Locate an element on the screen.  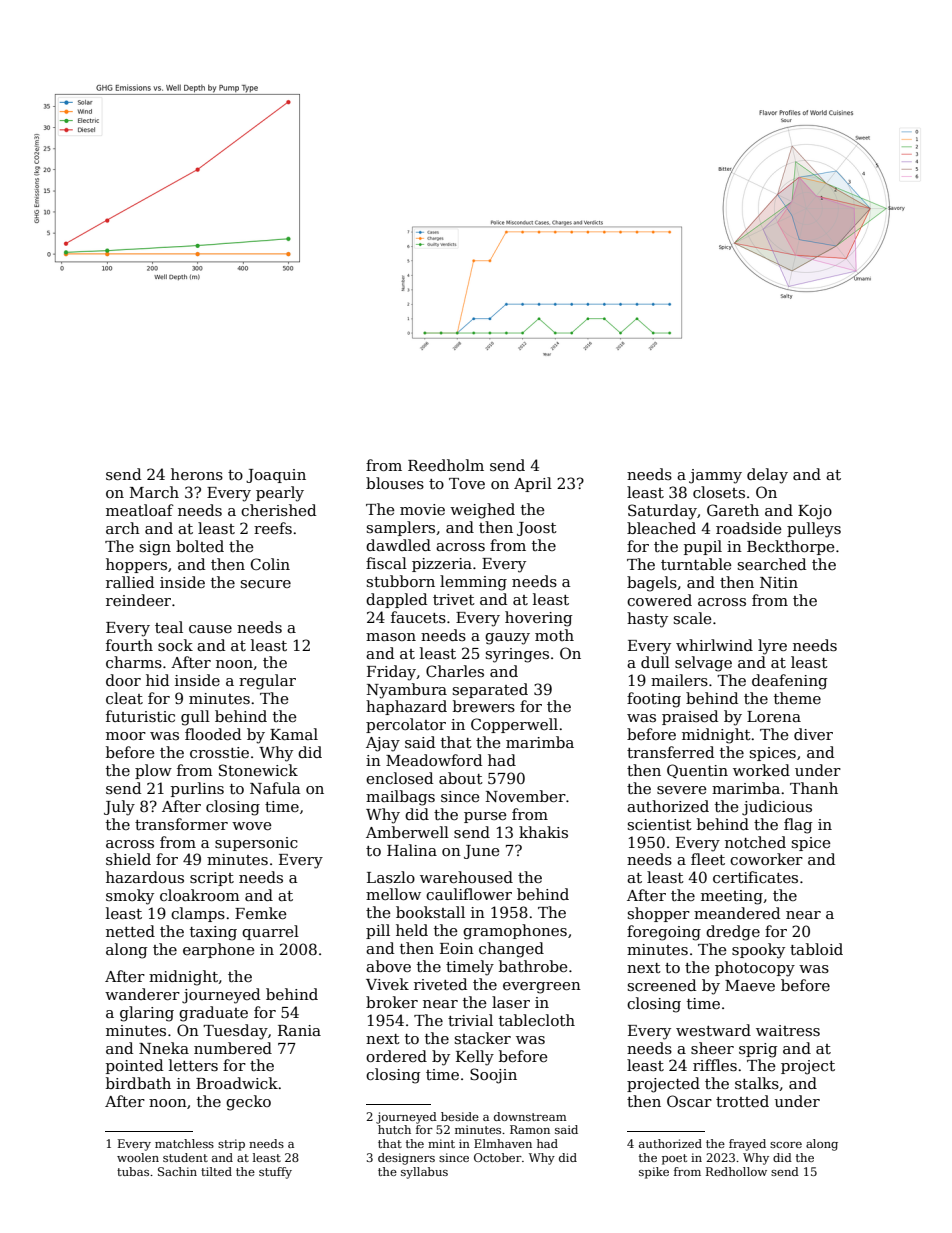
tubas is located at coordinates (133, 1171).
